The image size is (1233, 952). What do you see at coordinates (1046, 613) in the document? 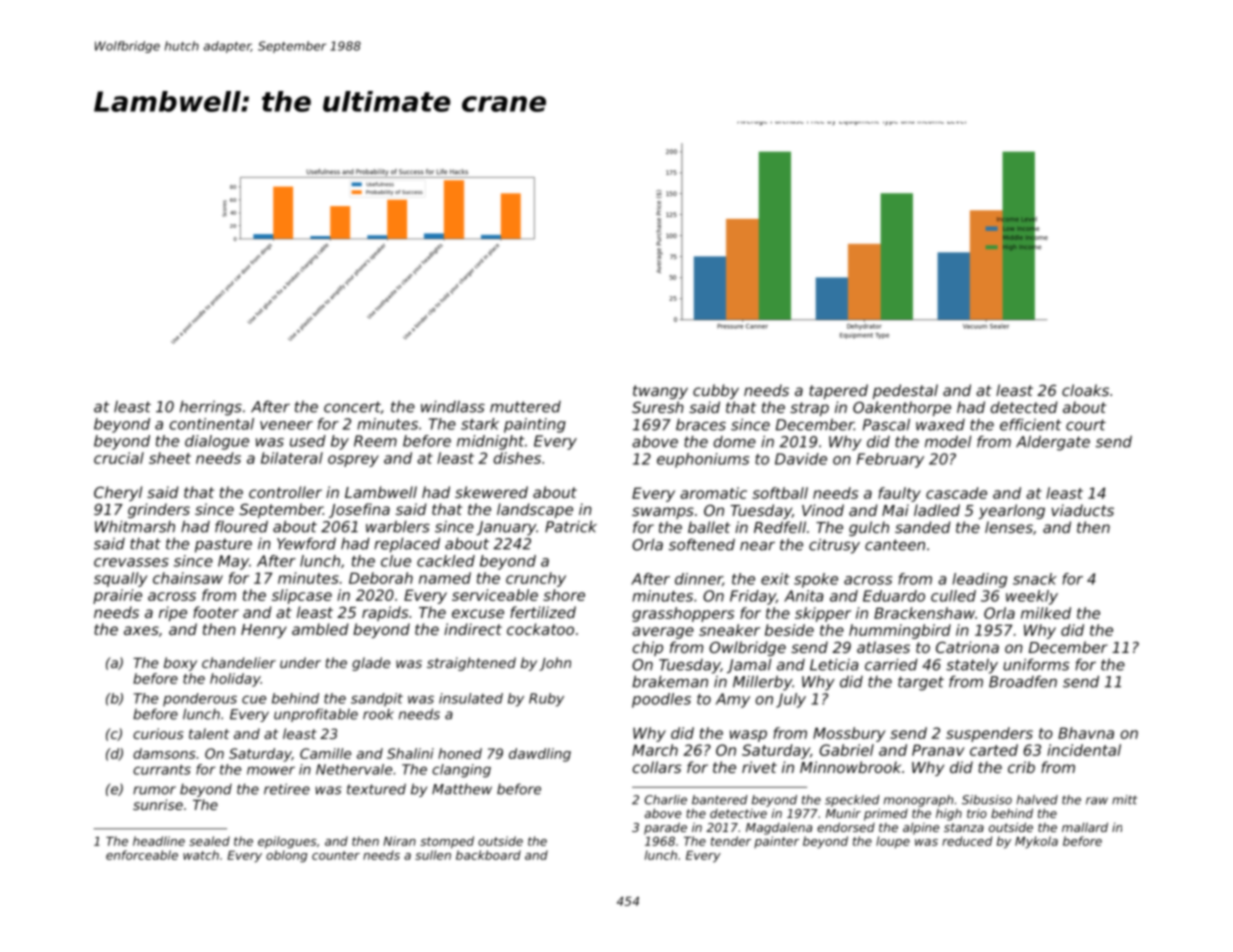
I see `milked` at bounding box center [1046, 613].
